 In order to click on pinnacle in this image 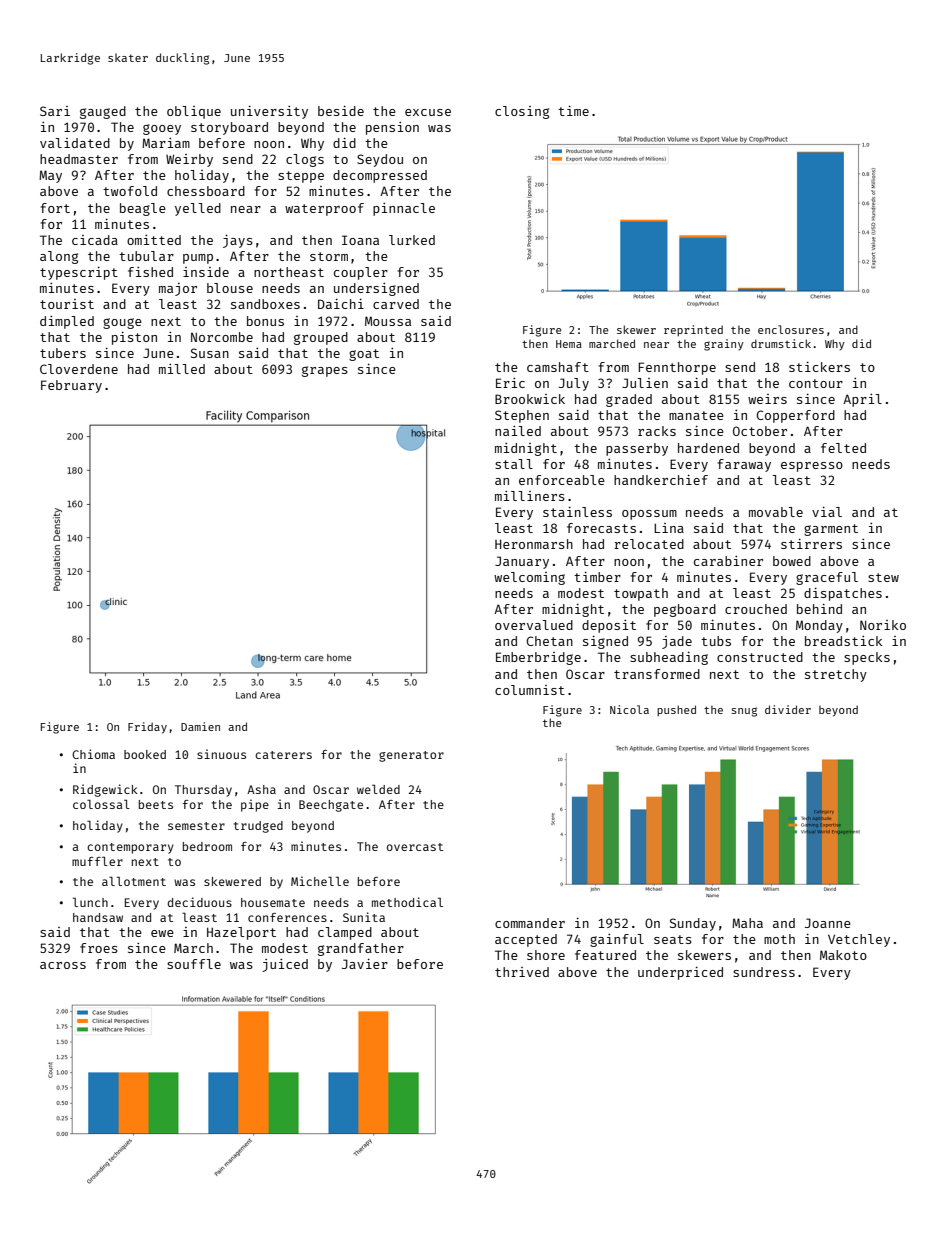, I will do `click(404, 209)`.
